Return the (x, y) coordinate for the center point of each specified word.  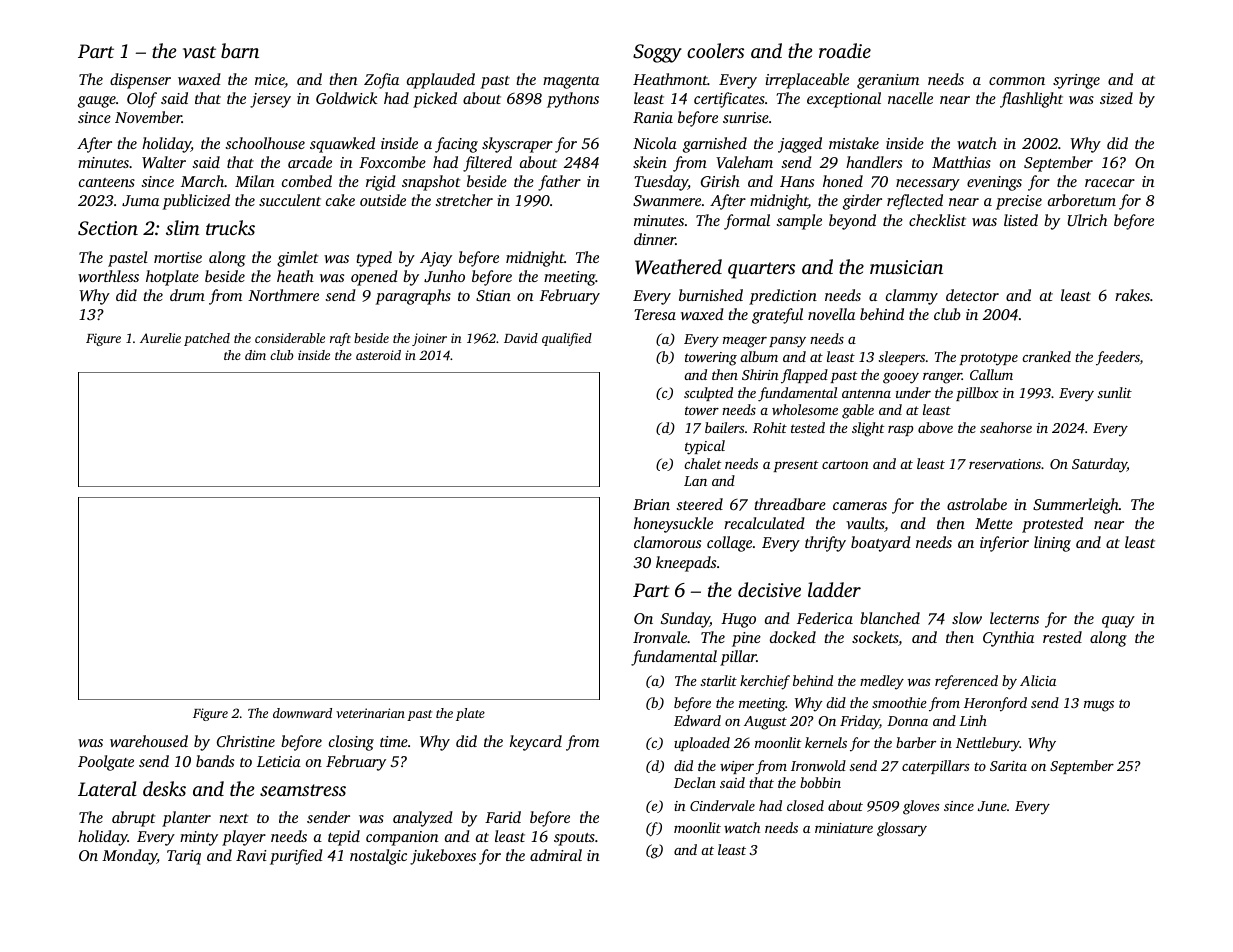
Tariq (184, 857)
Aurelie (160, 338)
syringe (1076, 81)
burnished (711, 295)
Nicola (655, 143)
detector (972, 295)
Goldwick (346, 98)
